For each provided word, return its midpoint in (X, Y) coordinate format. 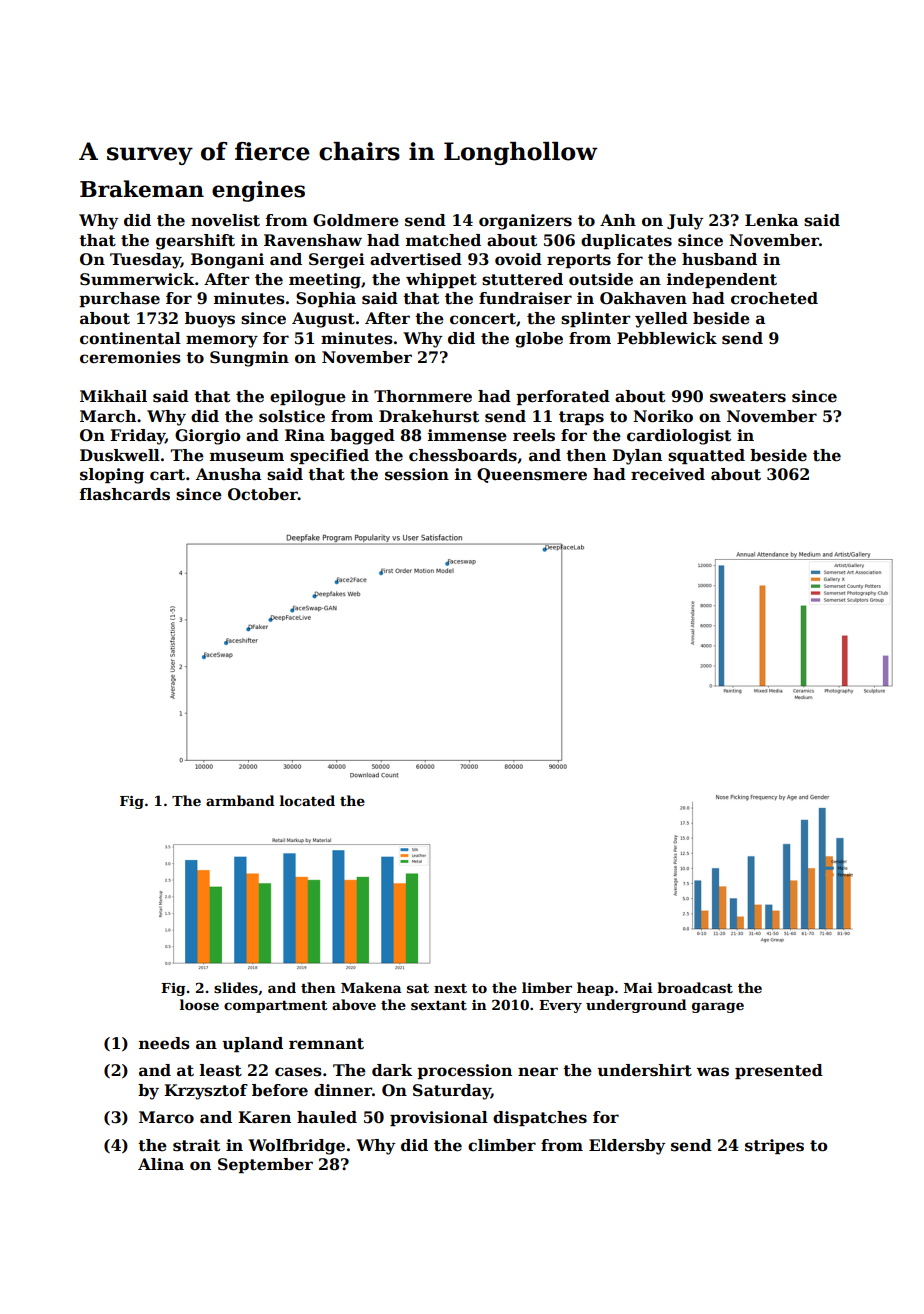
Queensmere (532, 475)
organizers (525, 222)
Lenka (772, 220)
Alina (161, 1164)
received (668, 474)
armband (240, 800)
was (713, 1072)
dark (392, 1070)
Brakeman (142, 189)
